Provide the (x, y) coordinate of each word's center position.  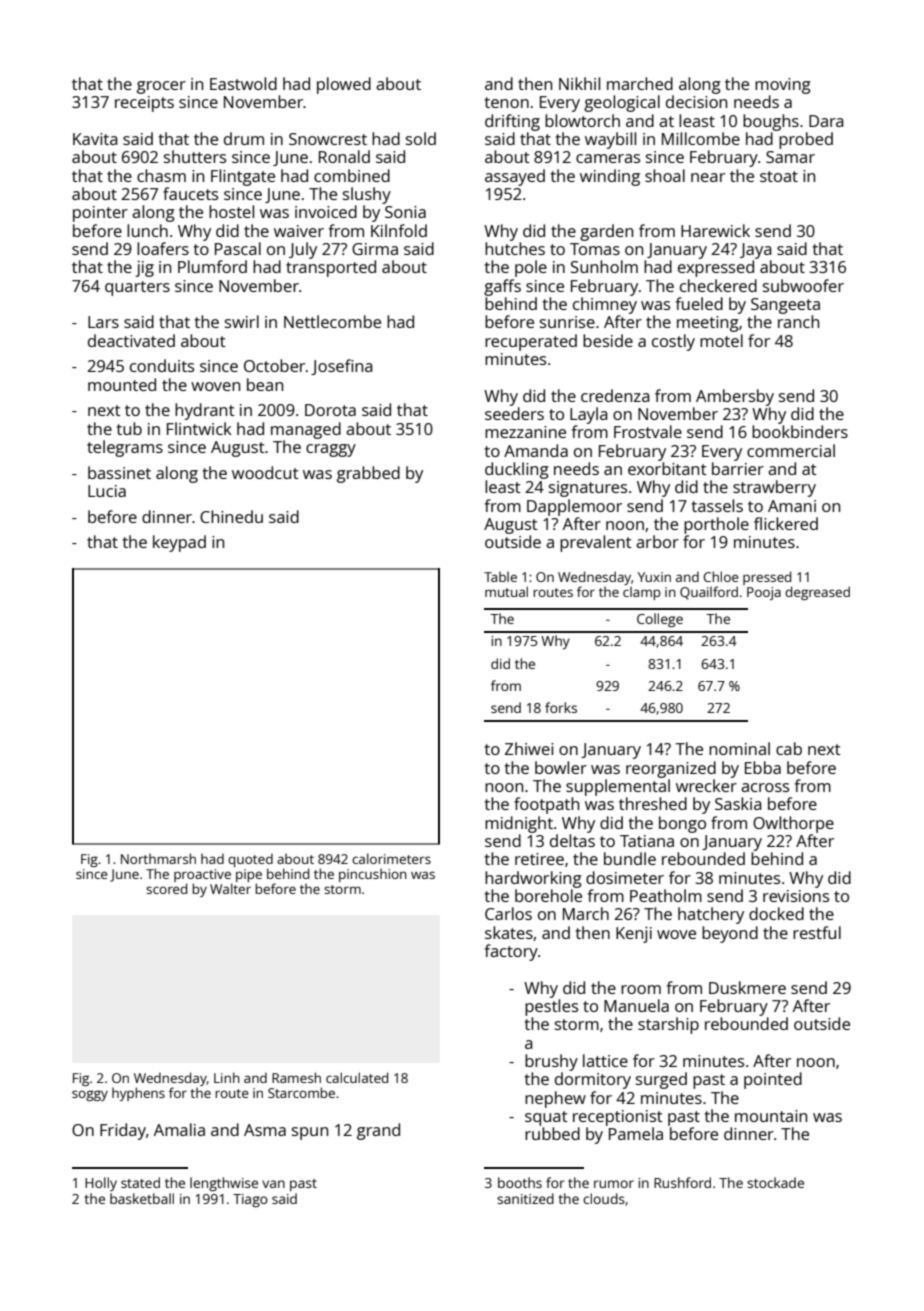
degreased (817, 593)
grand (378, 1131)
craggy (331, 450)
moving (783, 86)
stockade (775, 1182)
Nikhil (579, 83)
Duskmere (747, 987)
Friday (123, 1131)
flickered (786, 523)
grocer (161, 87)
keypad (179, 543)
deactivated (131, 340)
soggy (90, 1095)
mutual (506, 591)
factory (511, 952)
